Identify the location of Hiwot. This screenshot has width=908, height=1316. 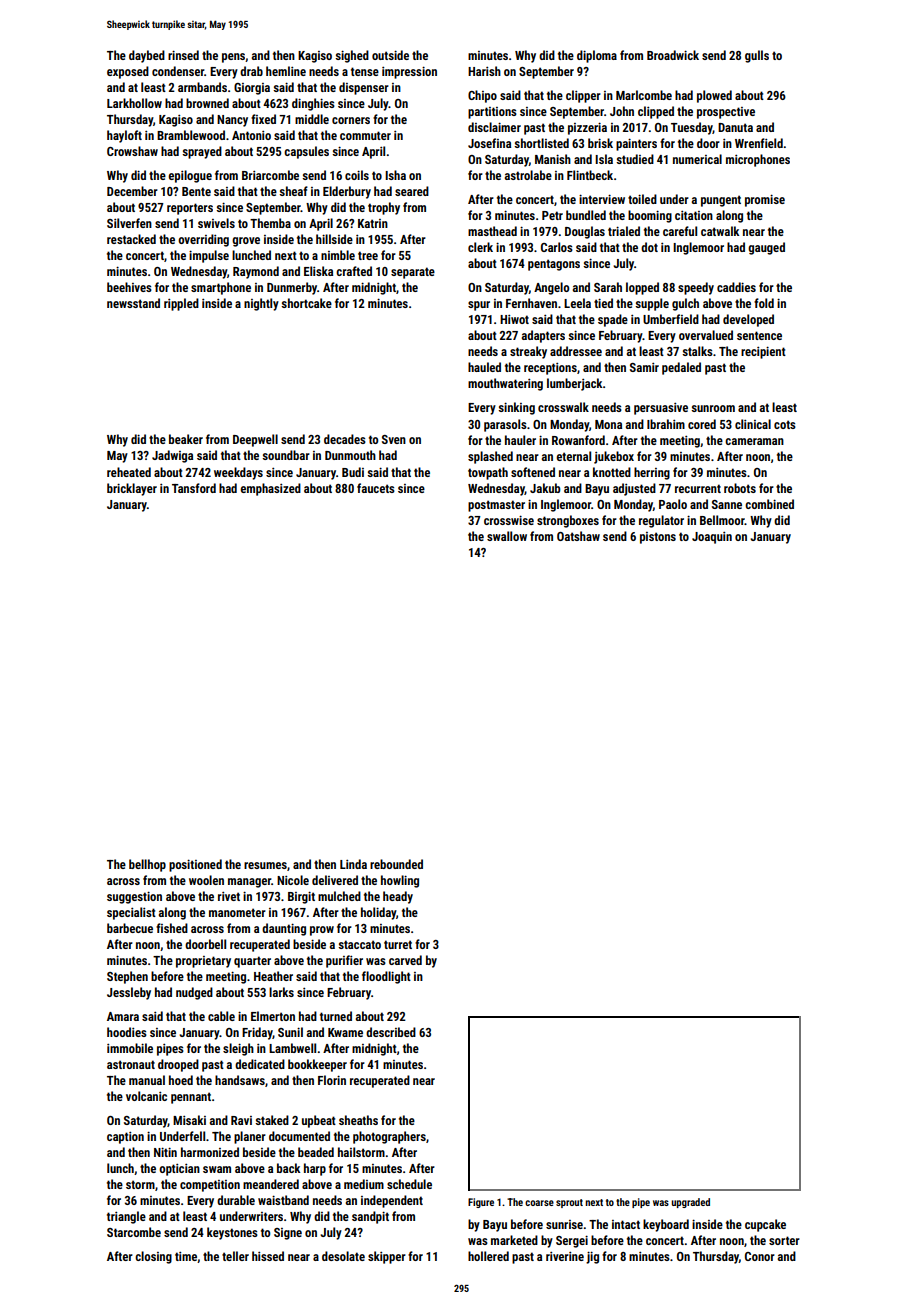
(514, 319).
